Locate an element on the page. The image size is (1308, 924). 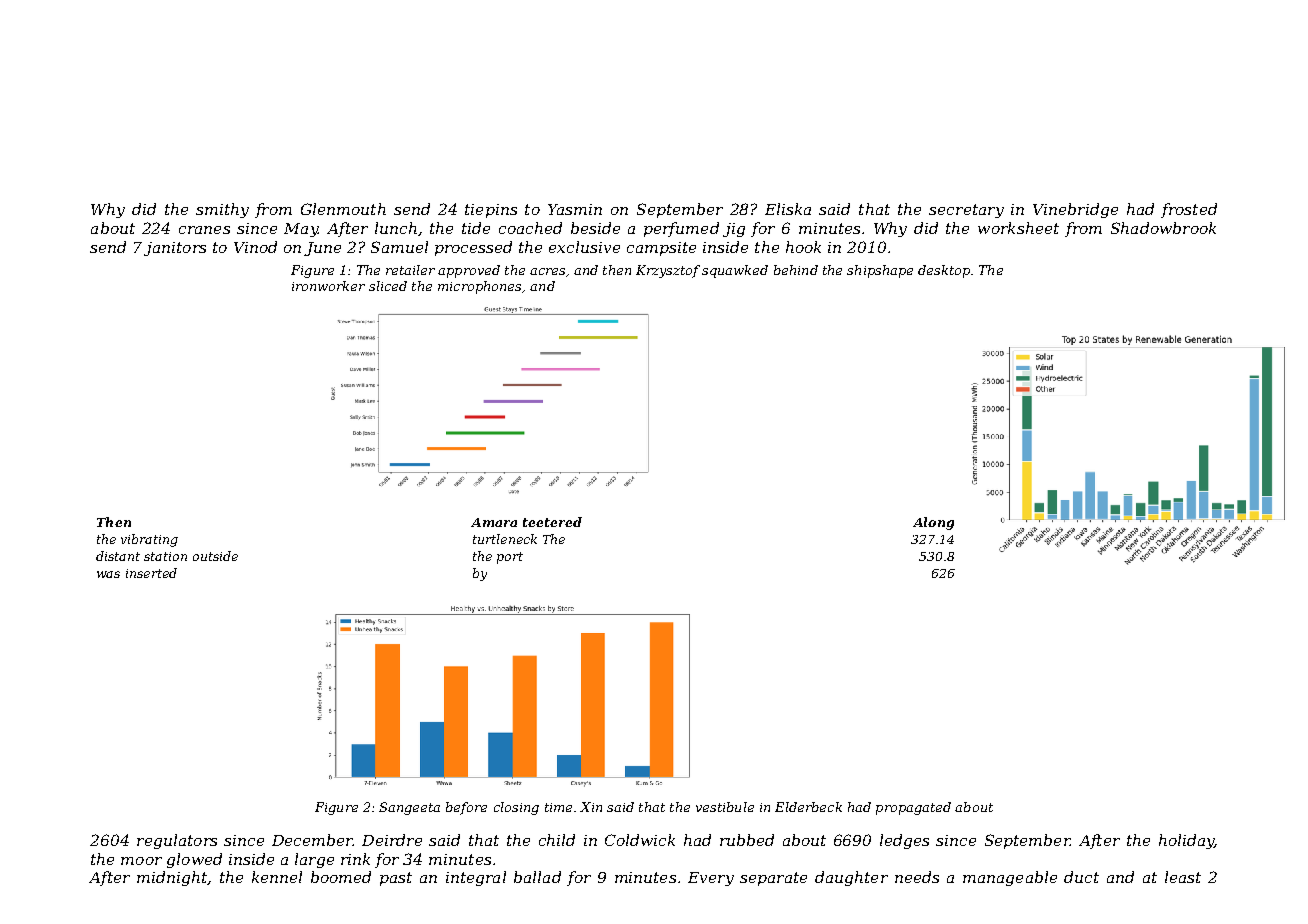
Sangeeta is located at coordinates (409, 808).
